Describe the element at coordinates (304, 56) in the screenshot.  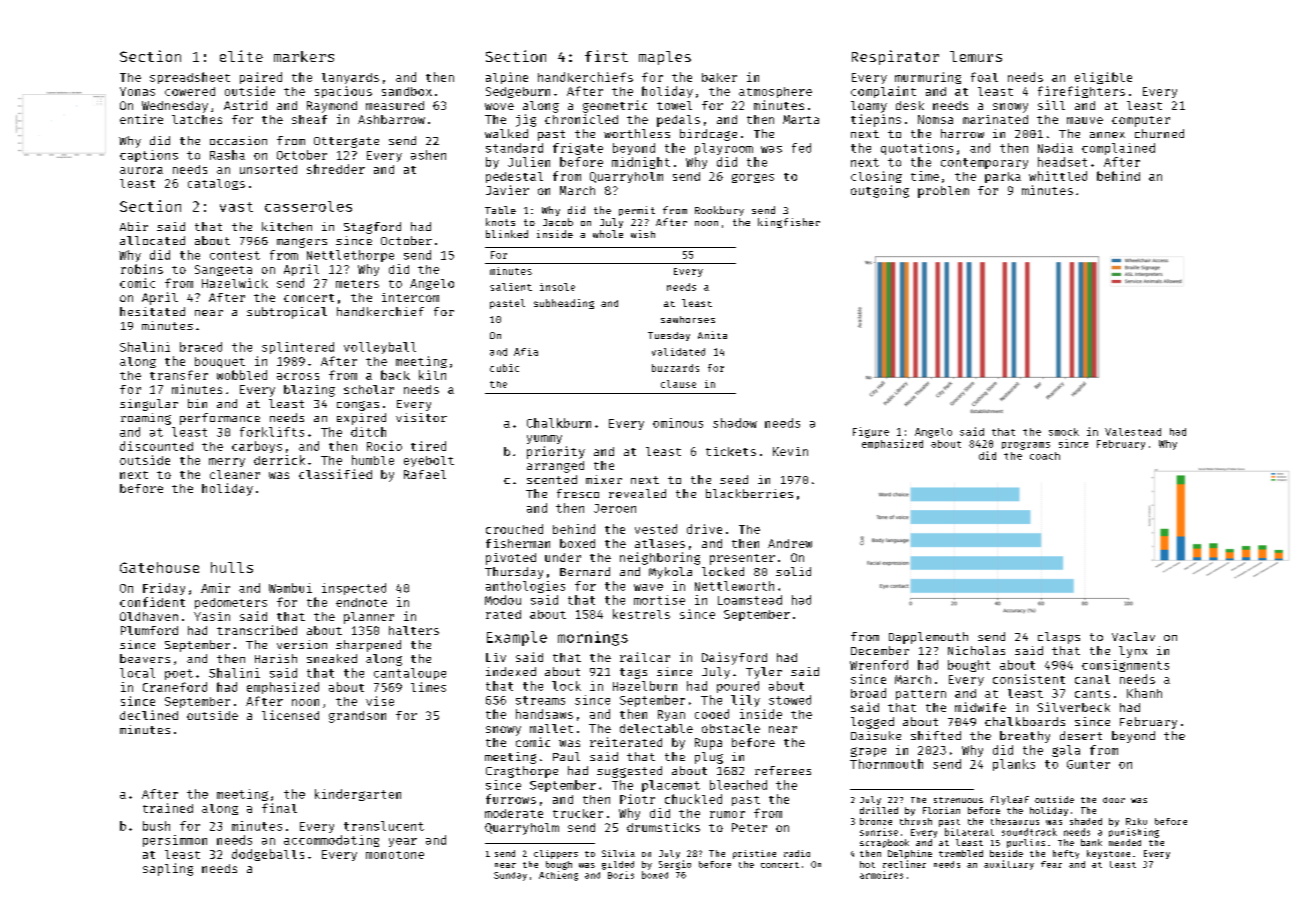
I see `markers` at that location.
